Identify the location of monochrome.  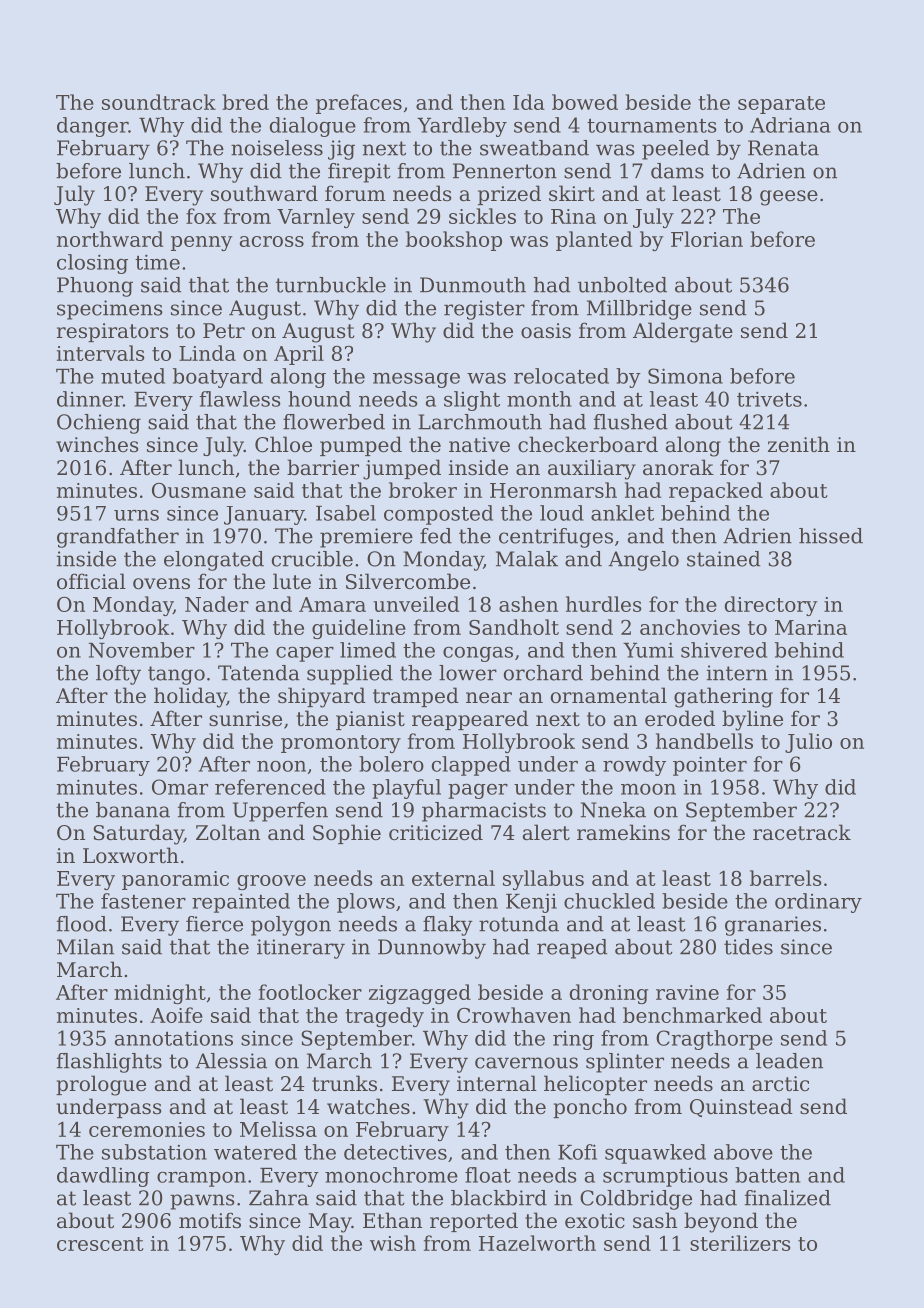
(391, 1175).
